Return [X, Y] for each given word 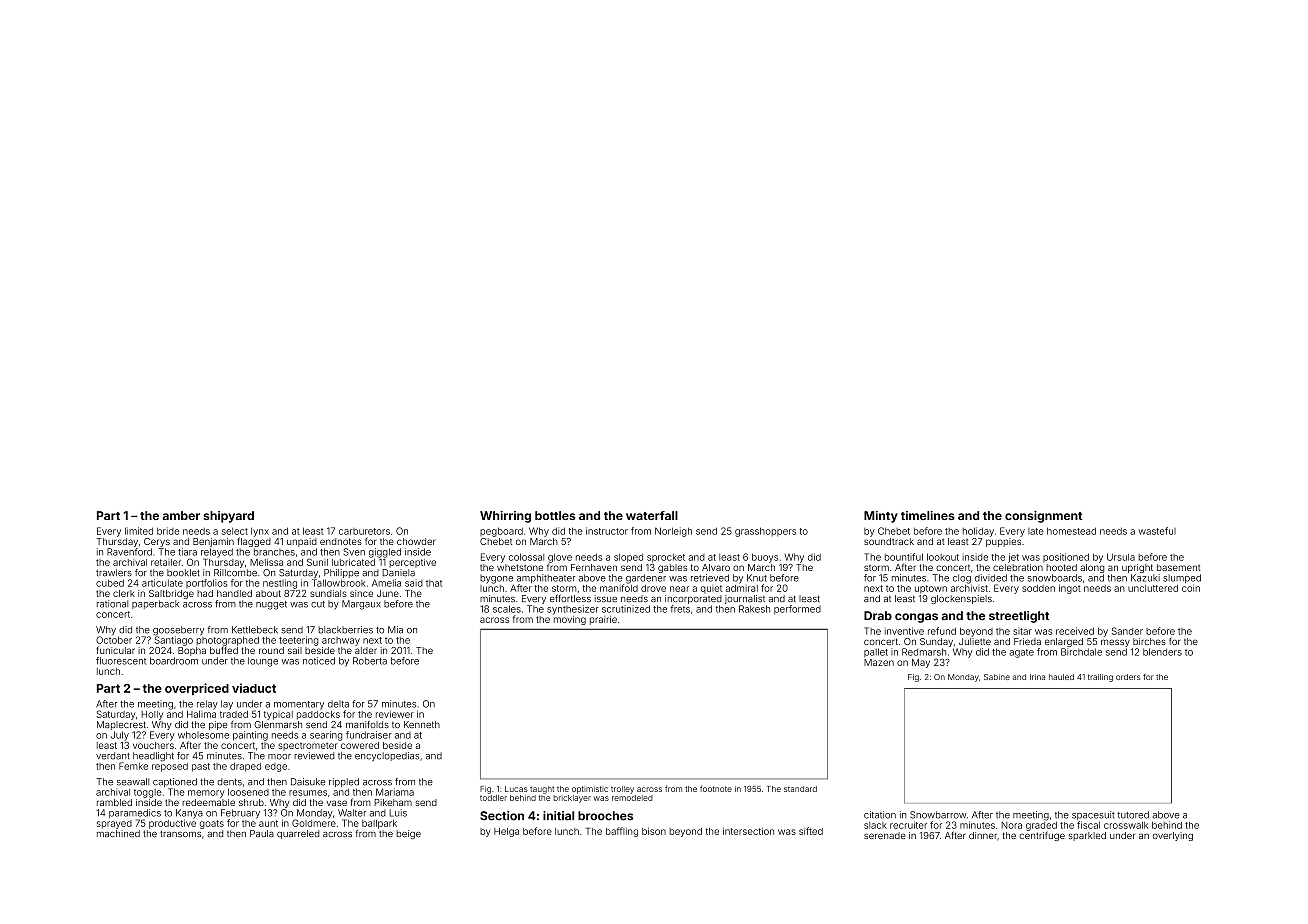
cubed [110, 583]
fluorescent [121, 661]
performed [797, 609]
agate [1021, 653]
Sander [1127, 631]
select [235, 531]
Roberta [370, 661]
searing [326, 736]
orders [1128, 677]
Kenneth [422, 724]
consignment [1044, 517]
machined [118, 833]
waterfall [652, 515]
